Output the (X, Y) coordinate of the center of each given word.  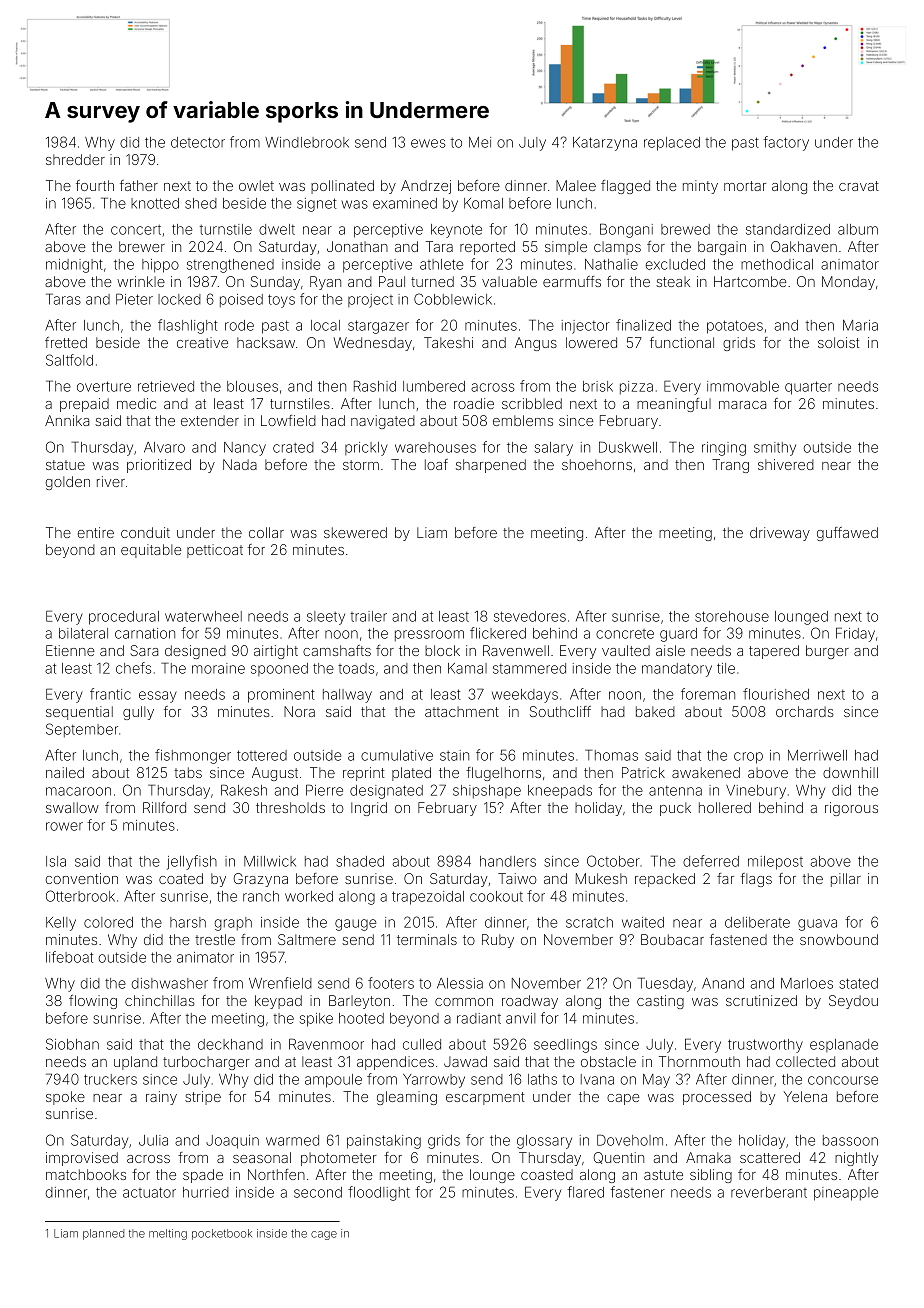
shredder (75, 159)
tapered (774, 652)
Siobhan (72, 1044)
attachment (462, 711)
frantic (110, 694)
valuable (509, 281)
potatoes (735, 327)
